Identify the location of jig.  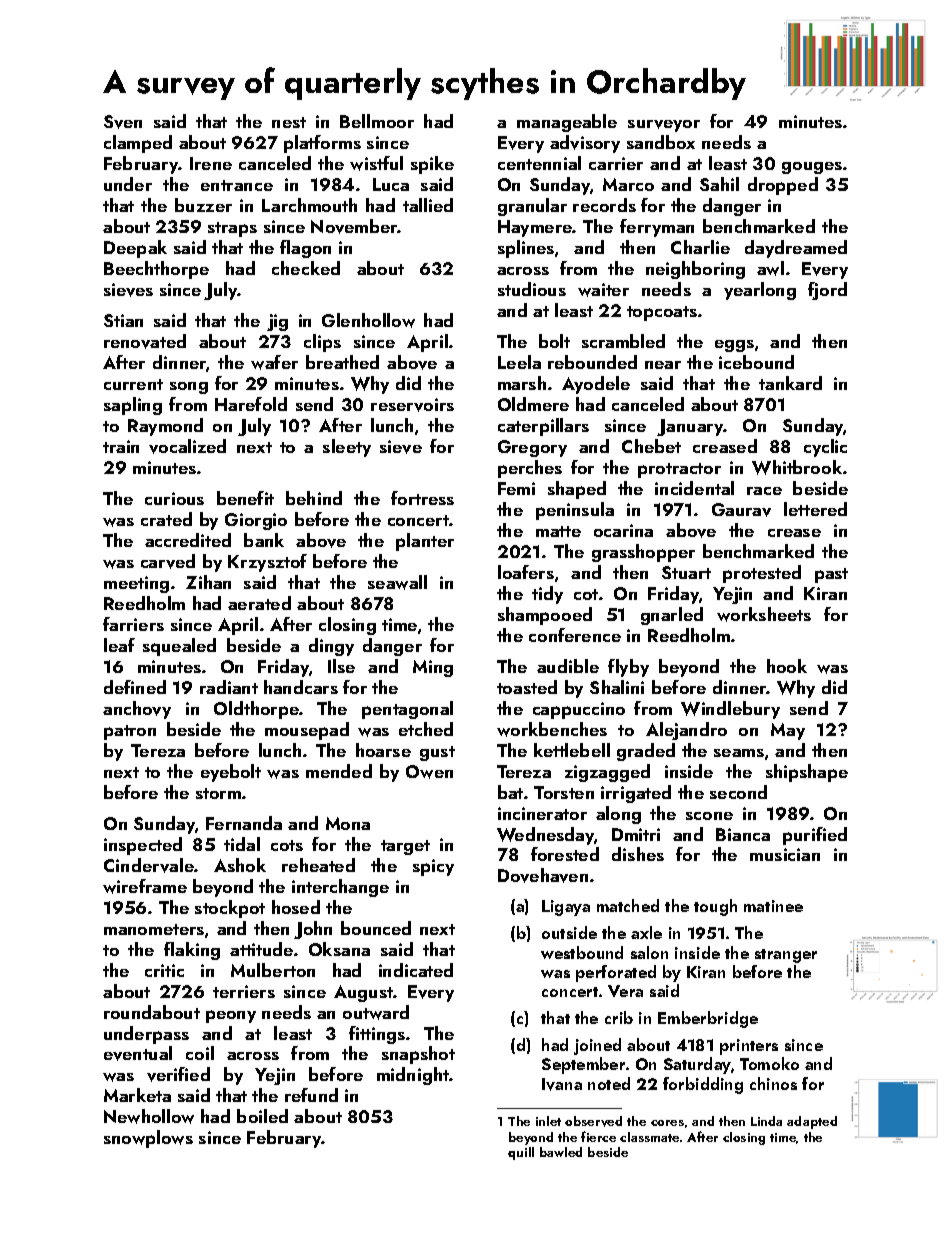
(277, 322).
